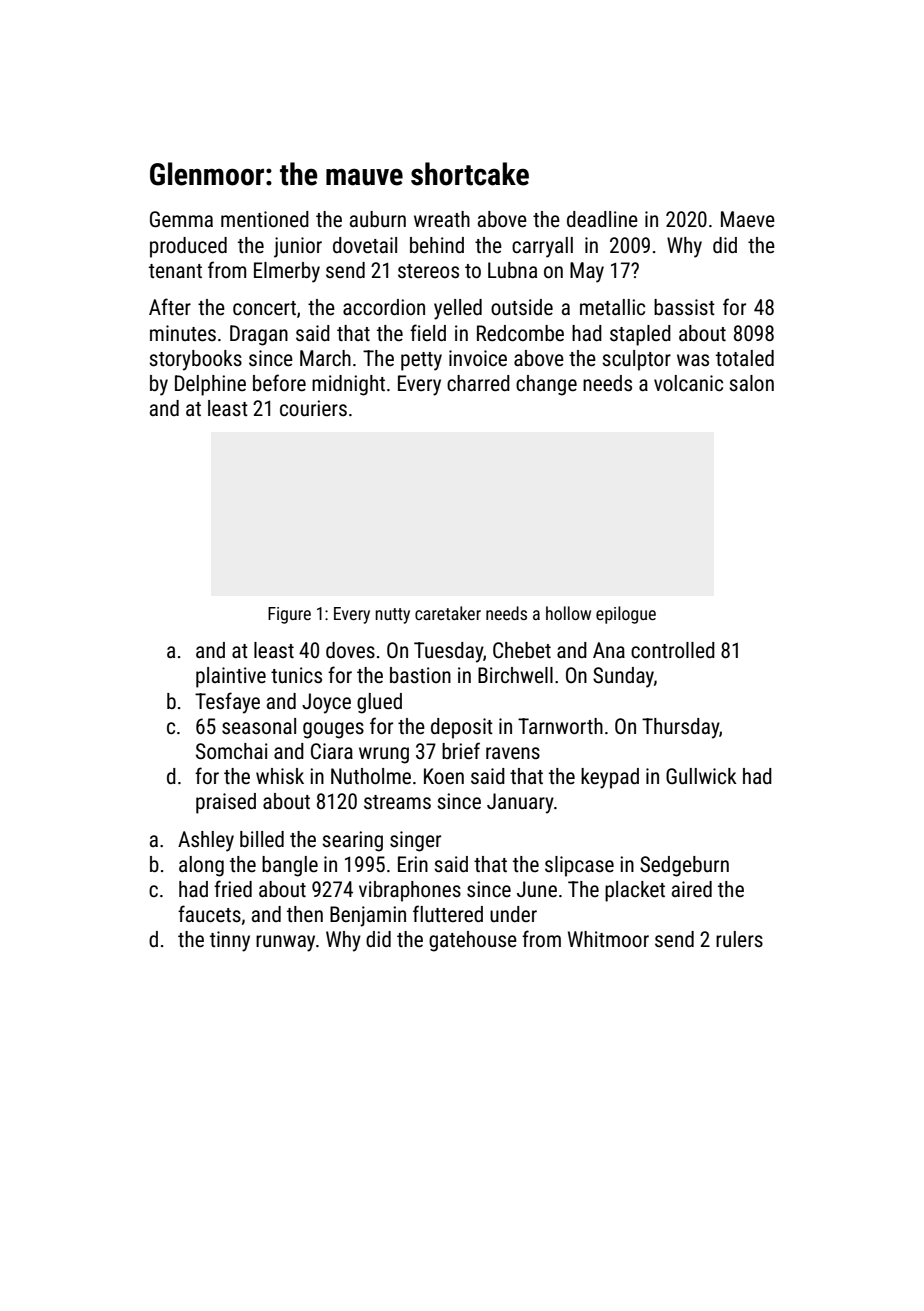 This screenshot has height=1311, width=924. I want to click on Ana, so click(609, 650).
